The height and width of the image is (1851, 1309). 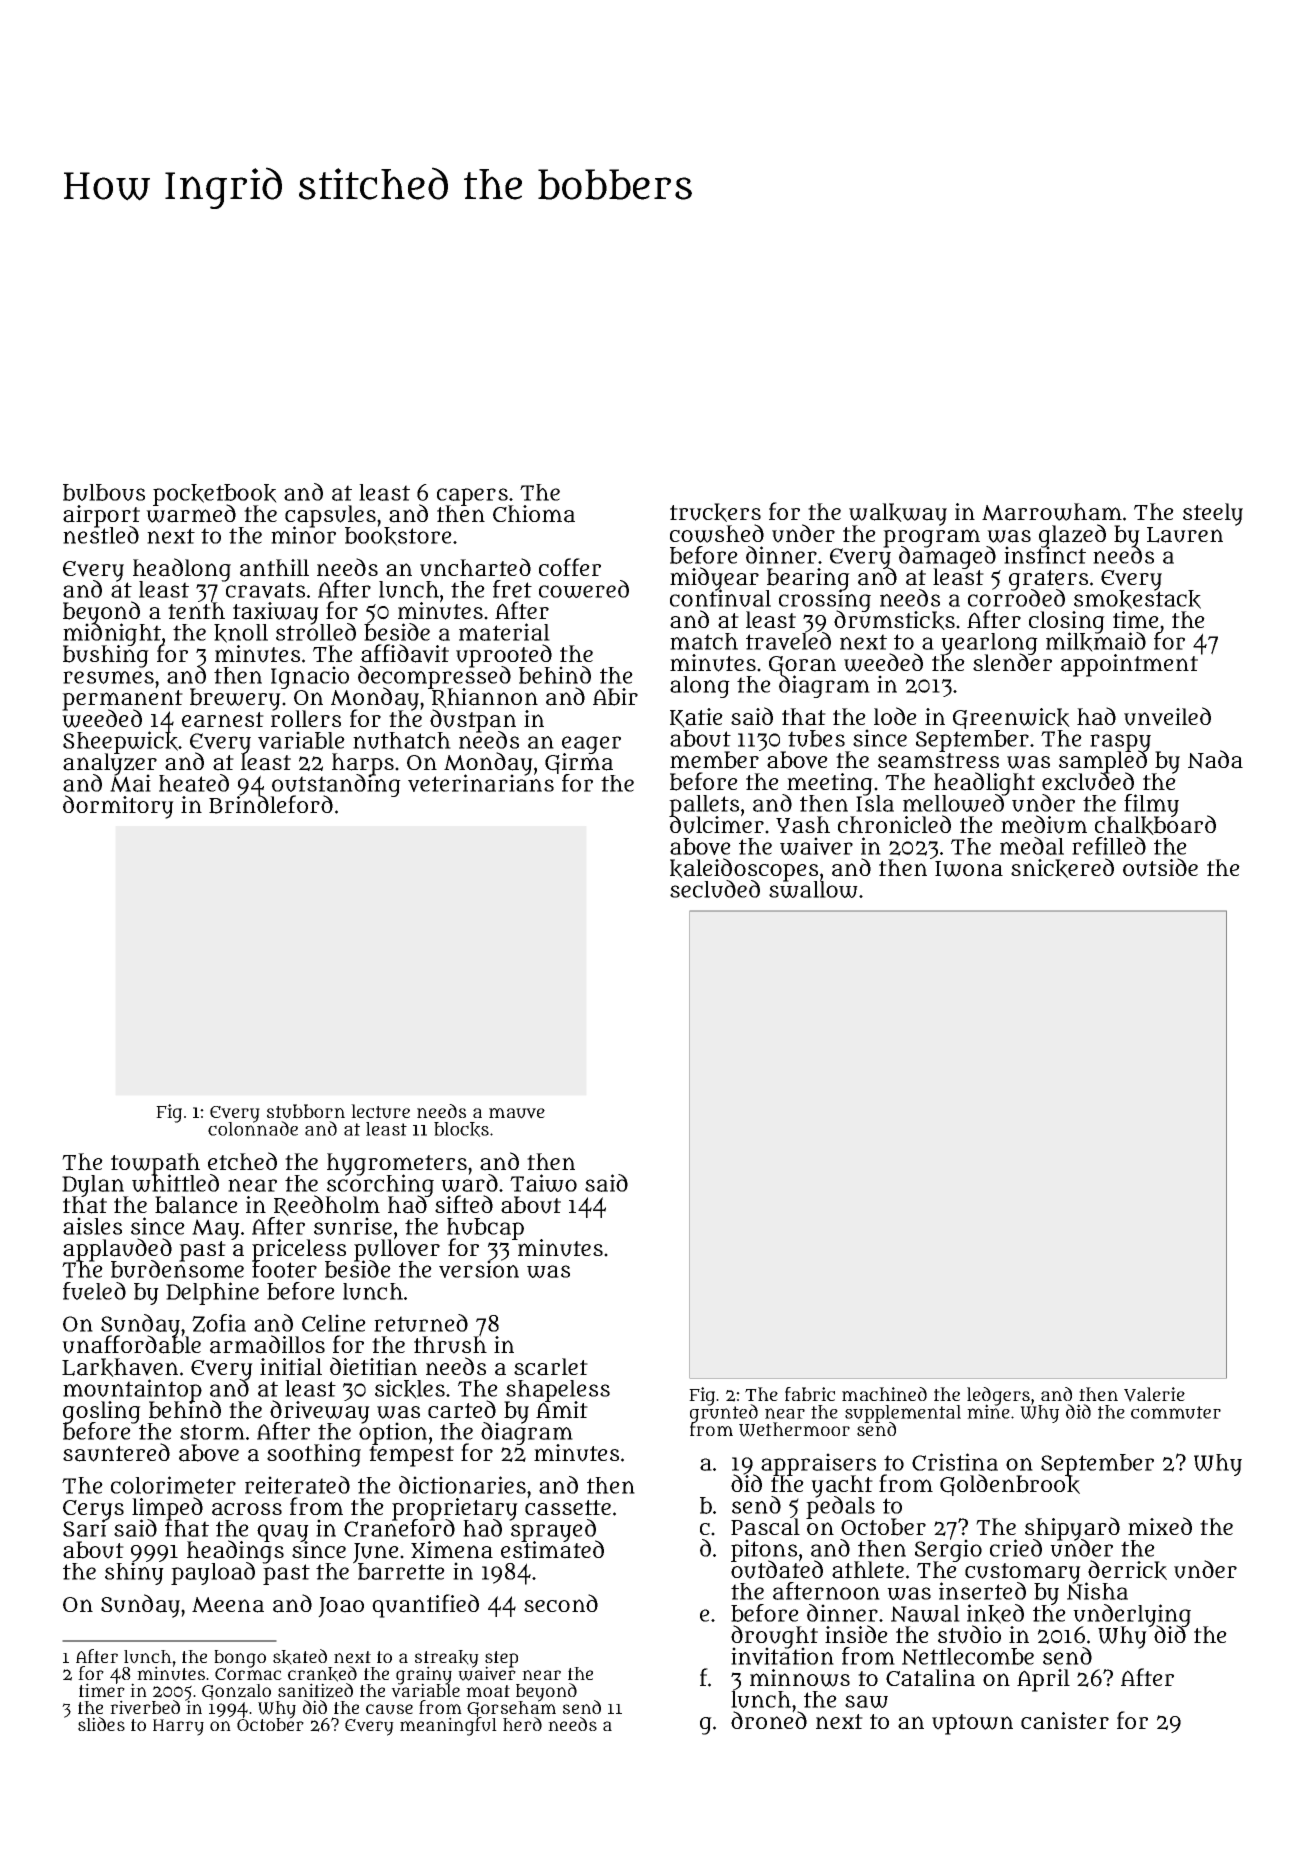 What do you see at coordinates (306, 1111) in the image?
I see `stubborn` at bounding box center [306, 1111].
